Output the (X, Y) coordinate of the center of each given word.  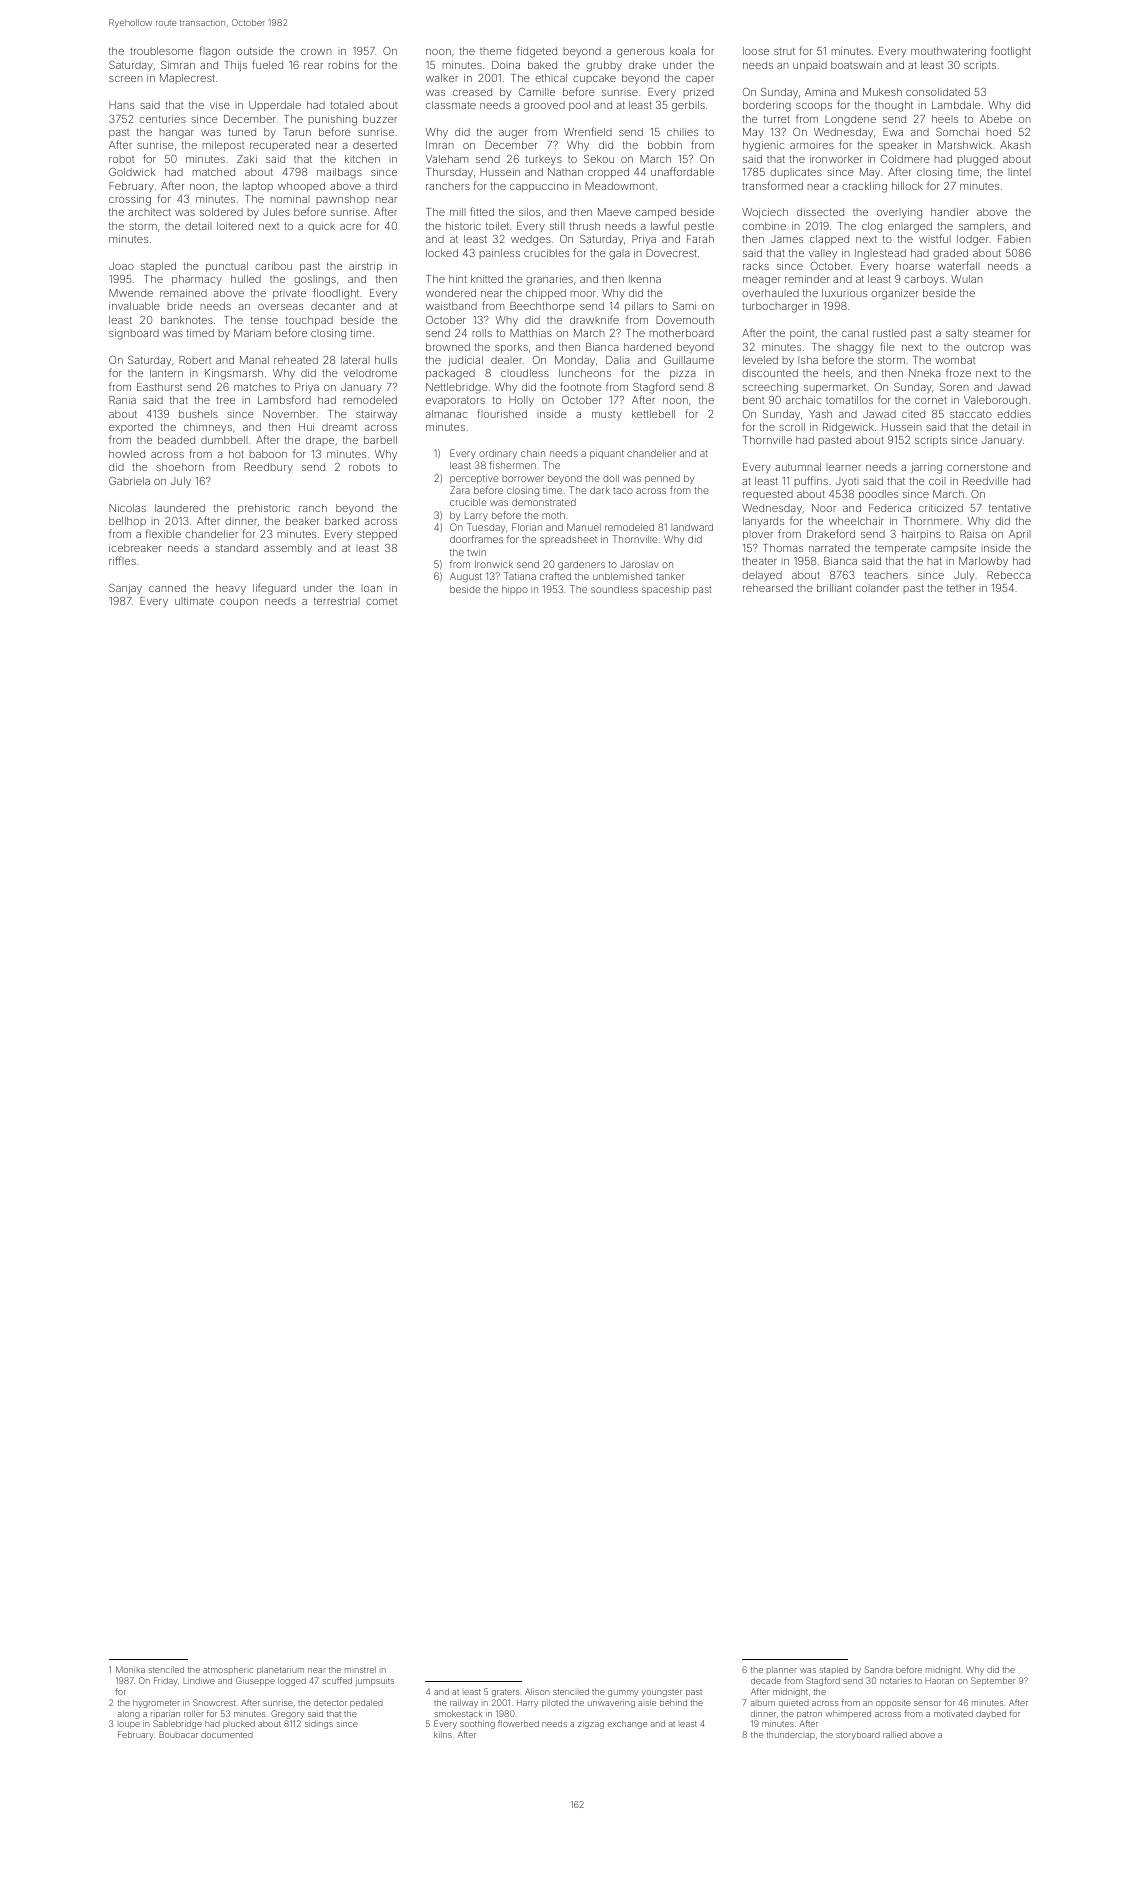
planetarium (280, 1670)
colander (877, 588)
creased (472, 92)
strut (784, 51)
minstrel (360, 1670)
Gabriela (129, 481)
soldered (221, 212)
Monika (130, 1669)
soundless (614, 589)
